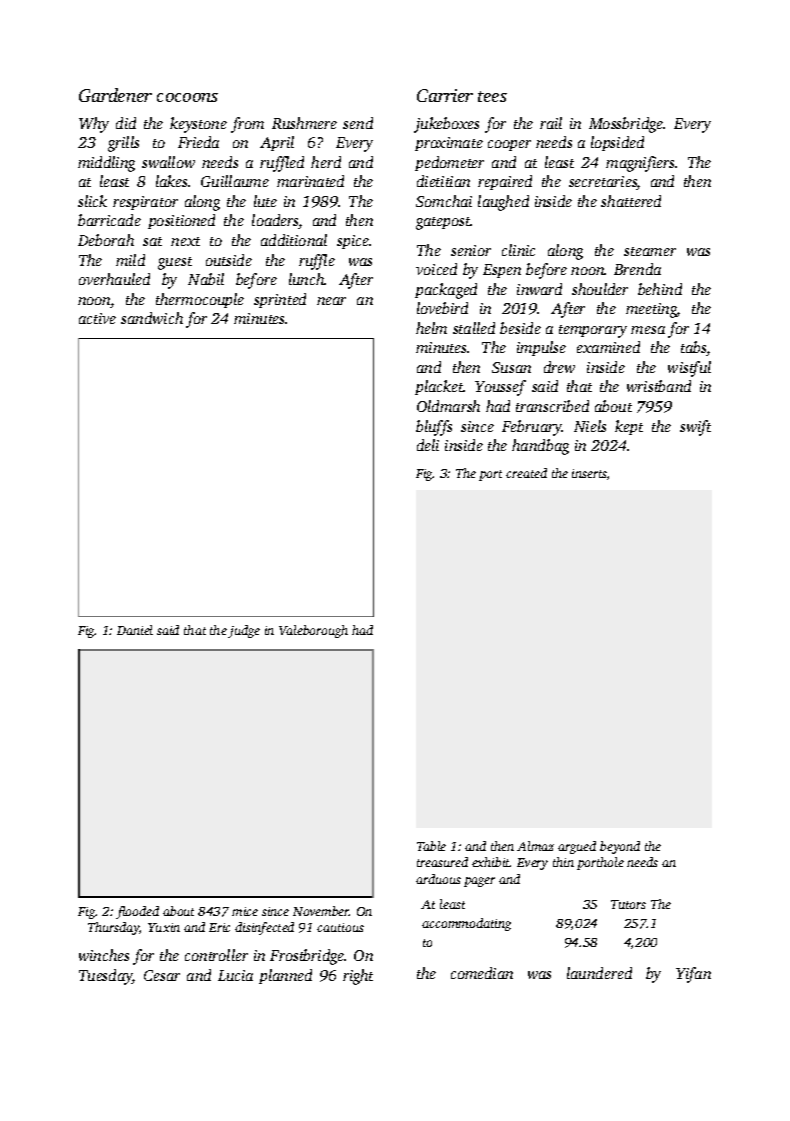 Image resolution: width=790 pixels, height=1121 pixels. What do you see at coordinates (631, 201) in the screenshot?
I see `shattered` at bounding box center [631, 201].
